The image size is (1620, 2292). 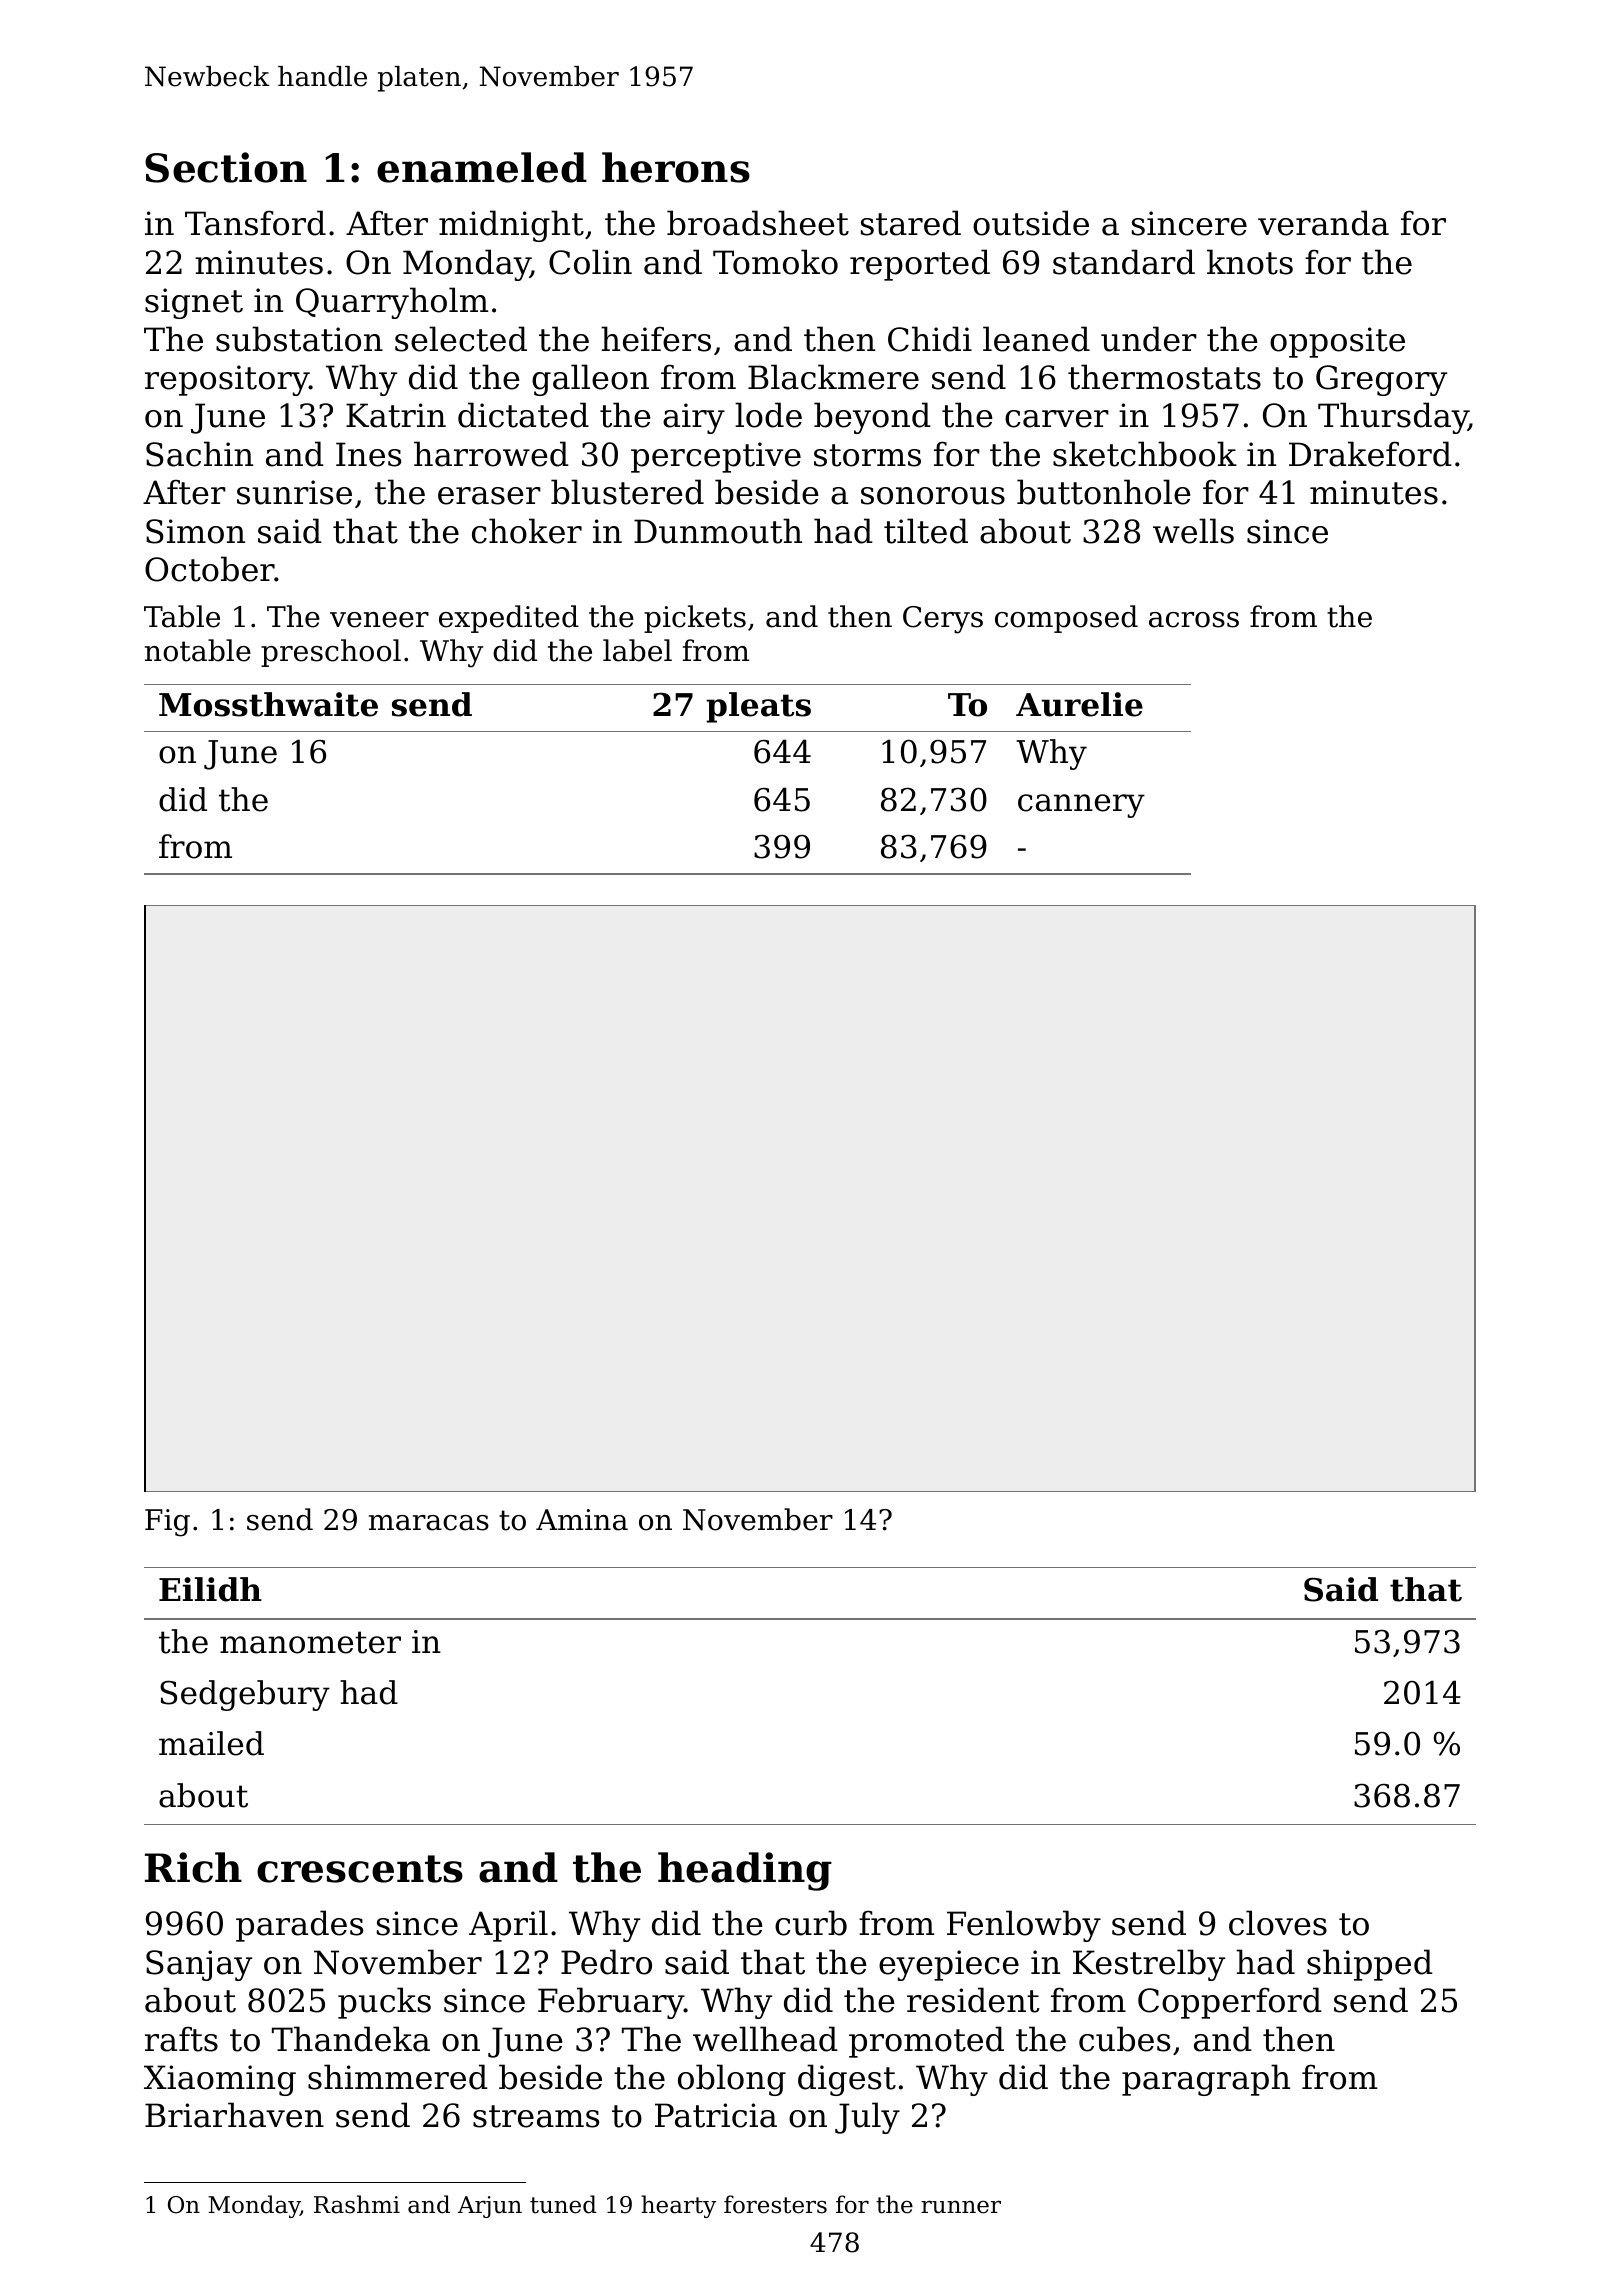 I want to click on signet, so click(x=194, y=303).
